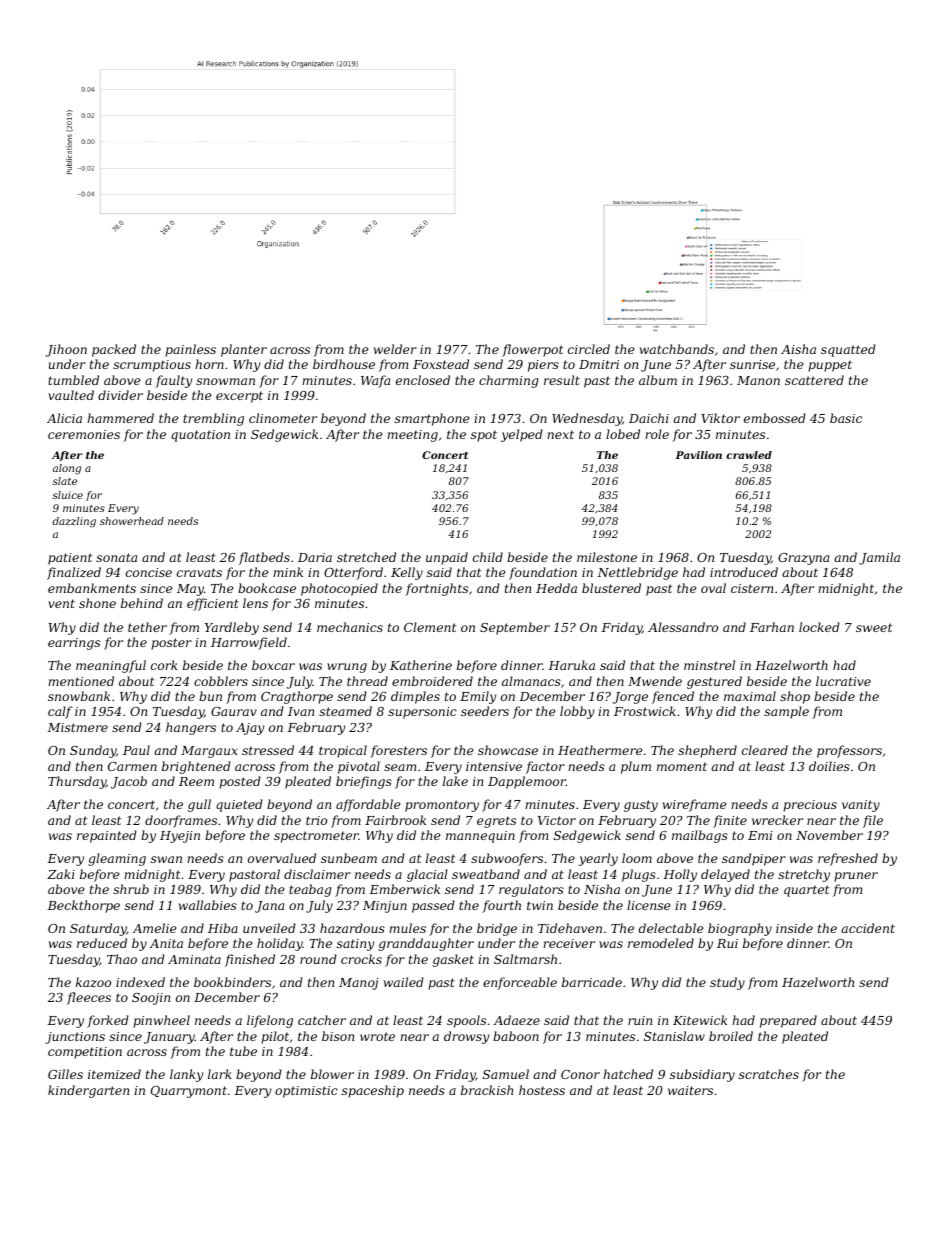  Describe the element at coordinates (189, 1092) in the screenshot. I see `Quarrymont` at that location.
